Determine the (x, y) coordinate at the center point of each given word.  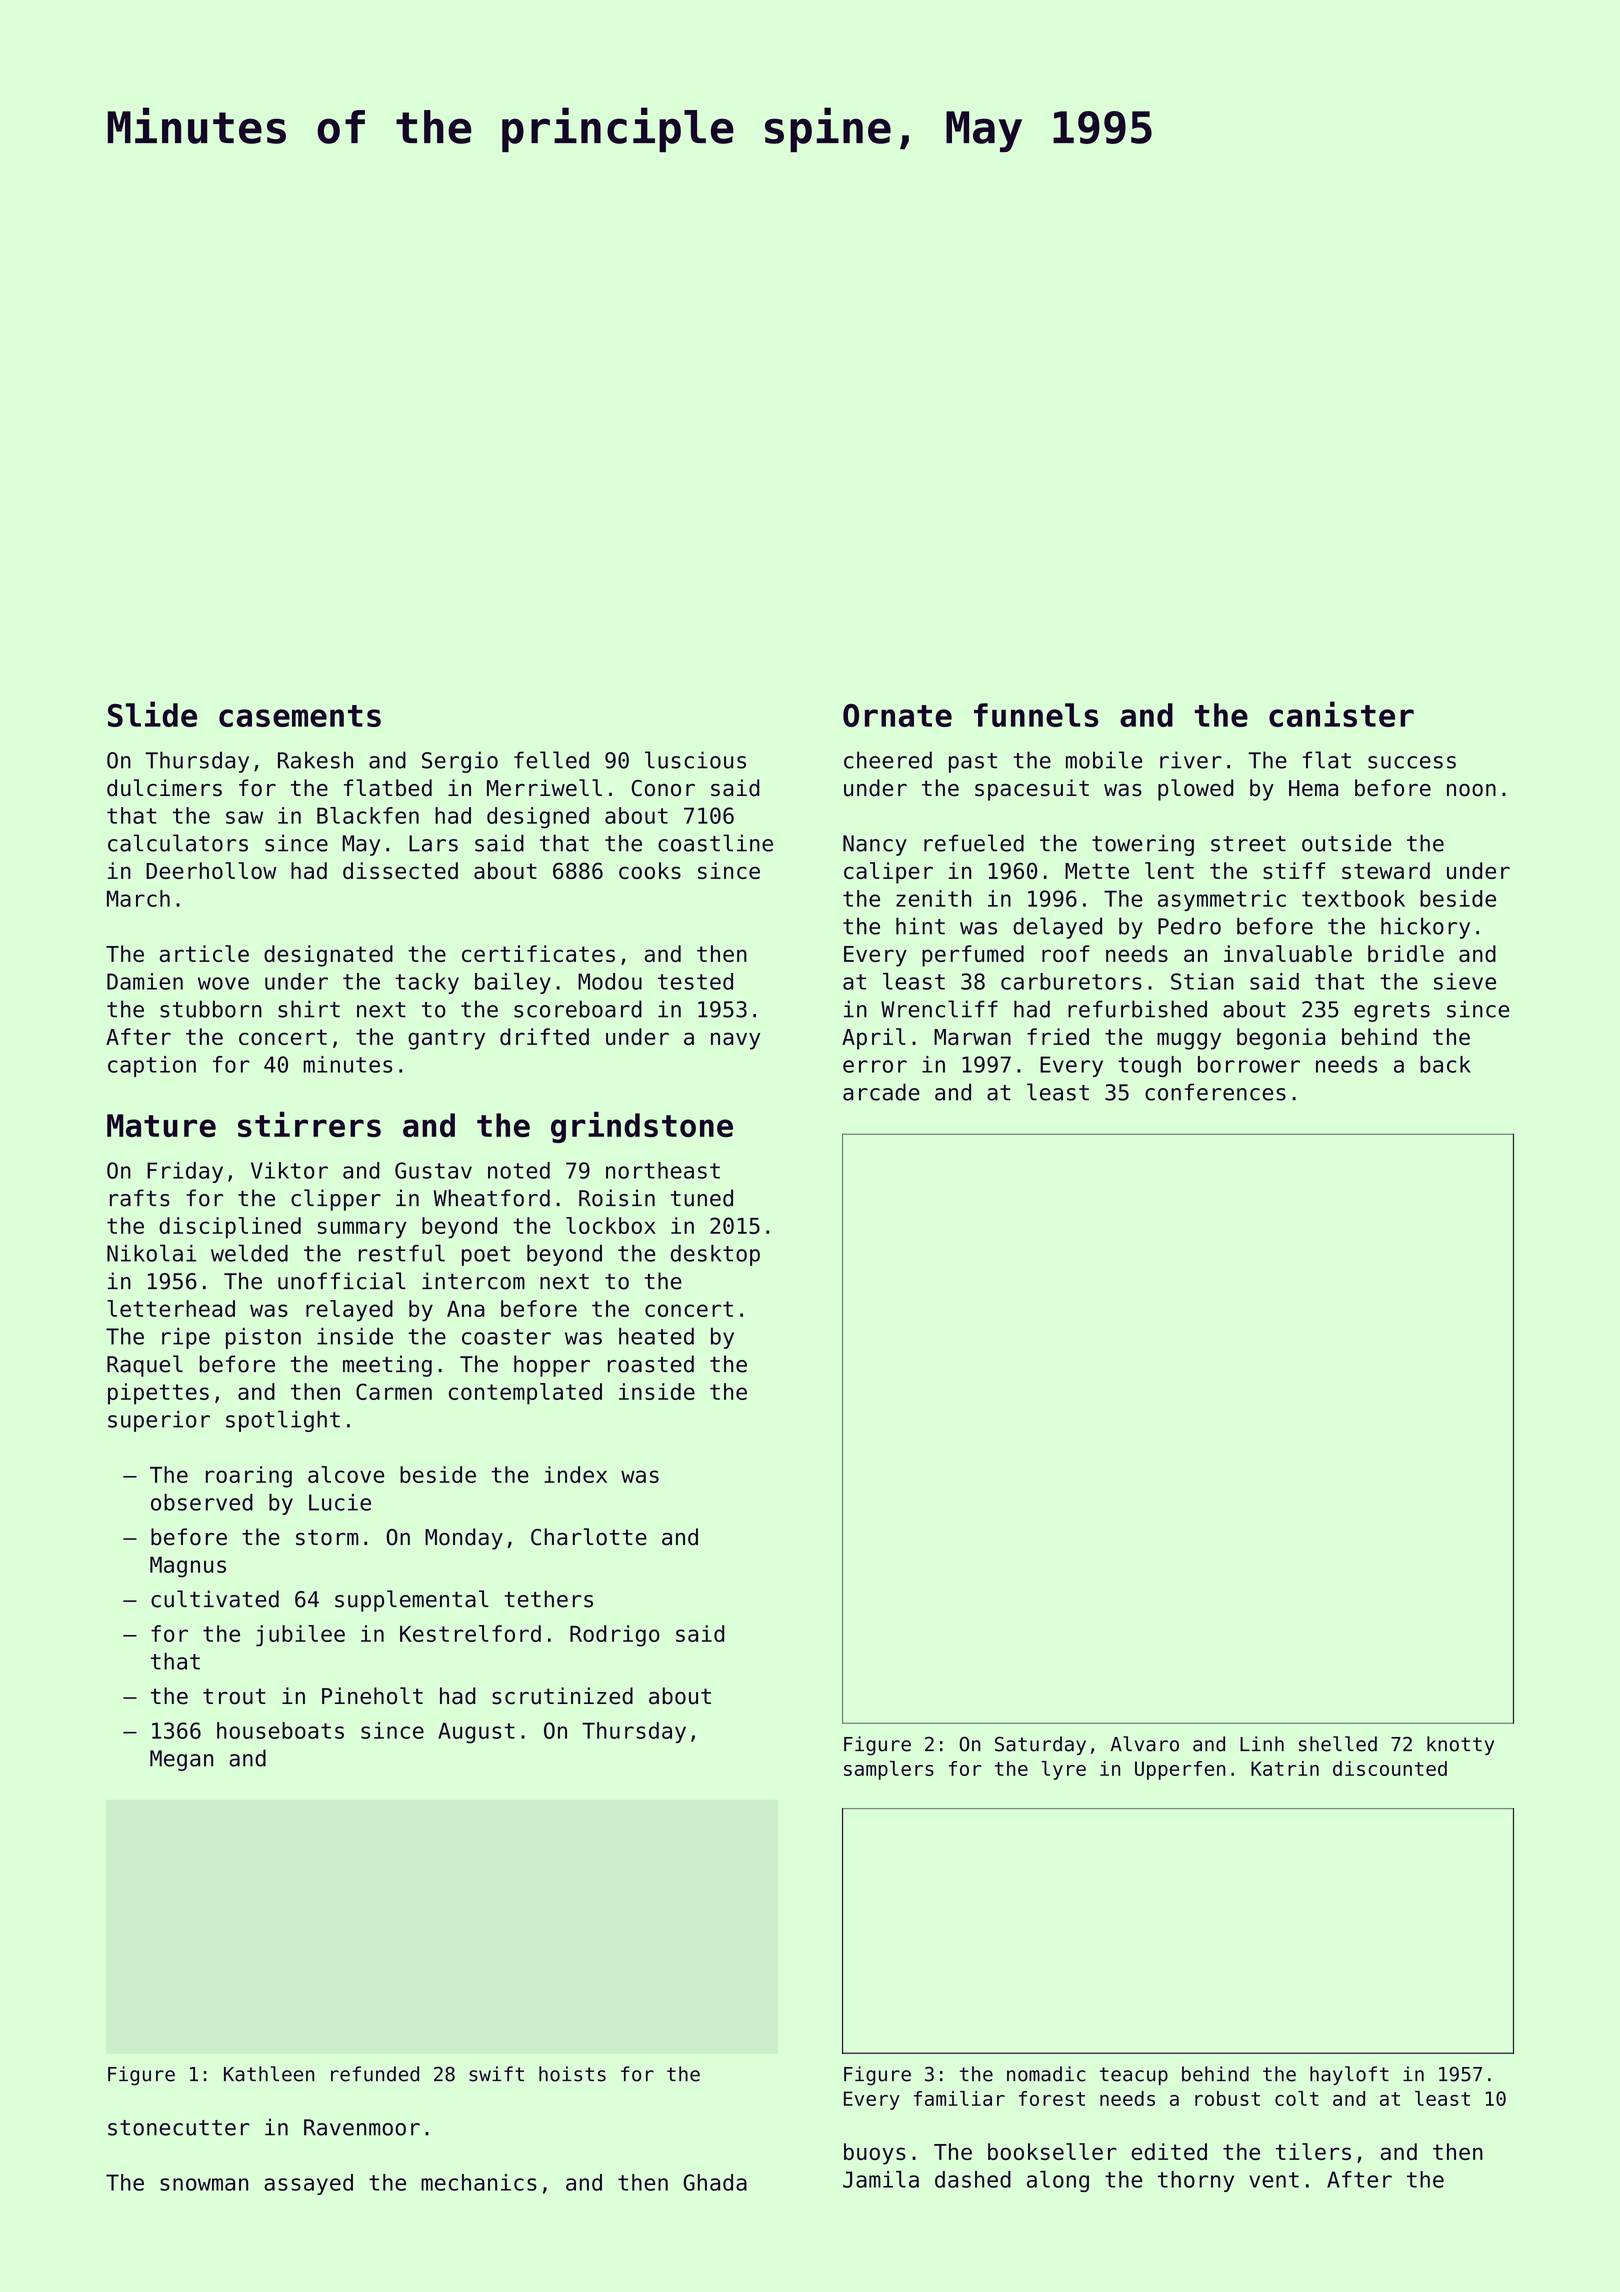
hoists (572, 2074)
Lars (433, 843)
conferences (1215, 1092)
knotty (1460, 1745)
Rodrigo (615, 1636)
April (874, 1039)
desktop (715, 1255)
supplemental (412, 1601)
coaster (506, 1337)
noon (1471, 790)
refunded (375, 2074)
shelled (1338, 1744)
